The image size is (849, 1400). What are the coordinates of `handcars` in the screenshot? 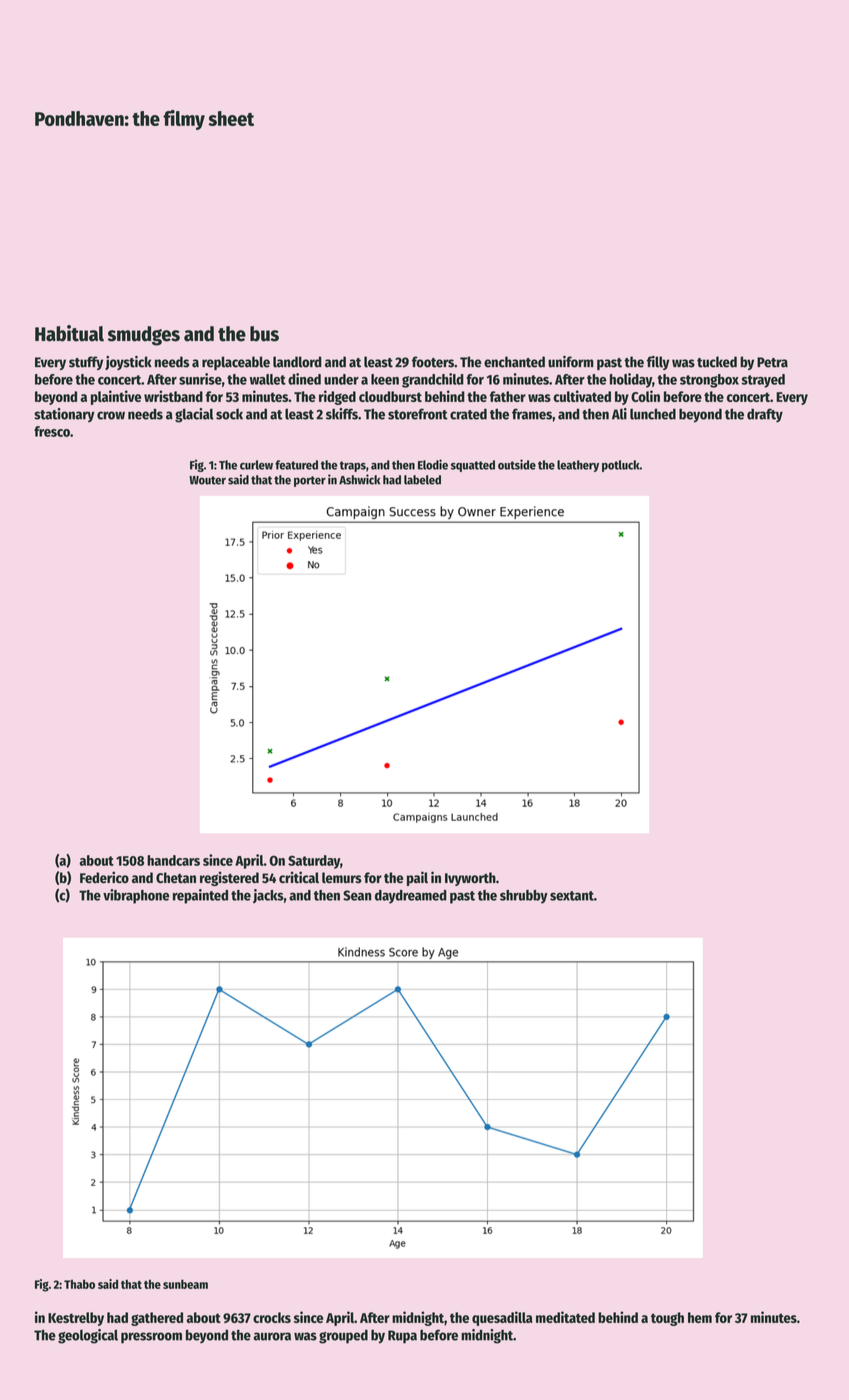 It's located at (173, 860).
